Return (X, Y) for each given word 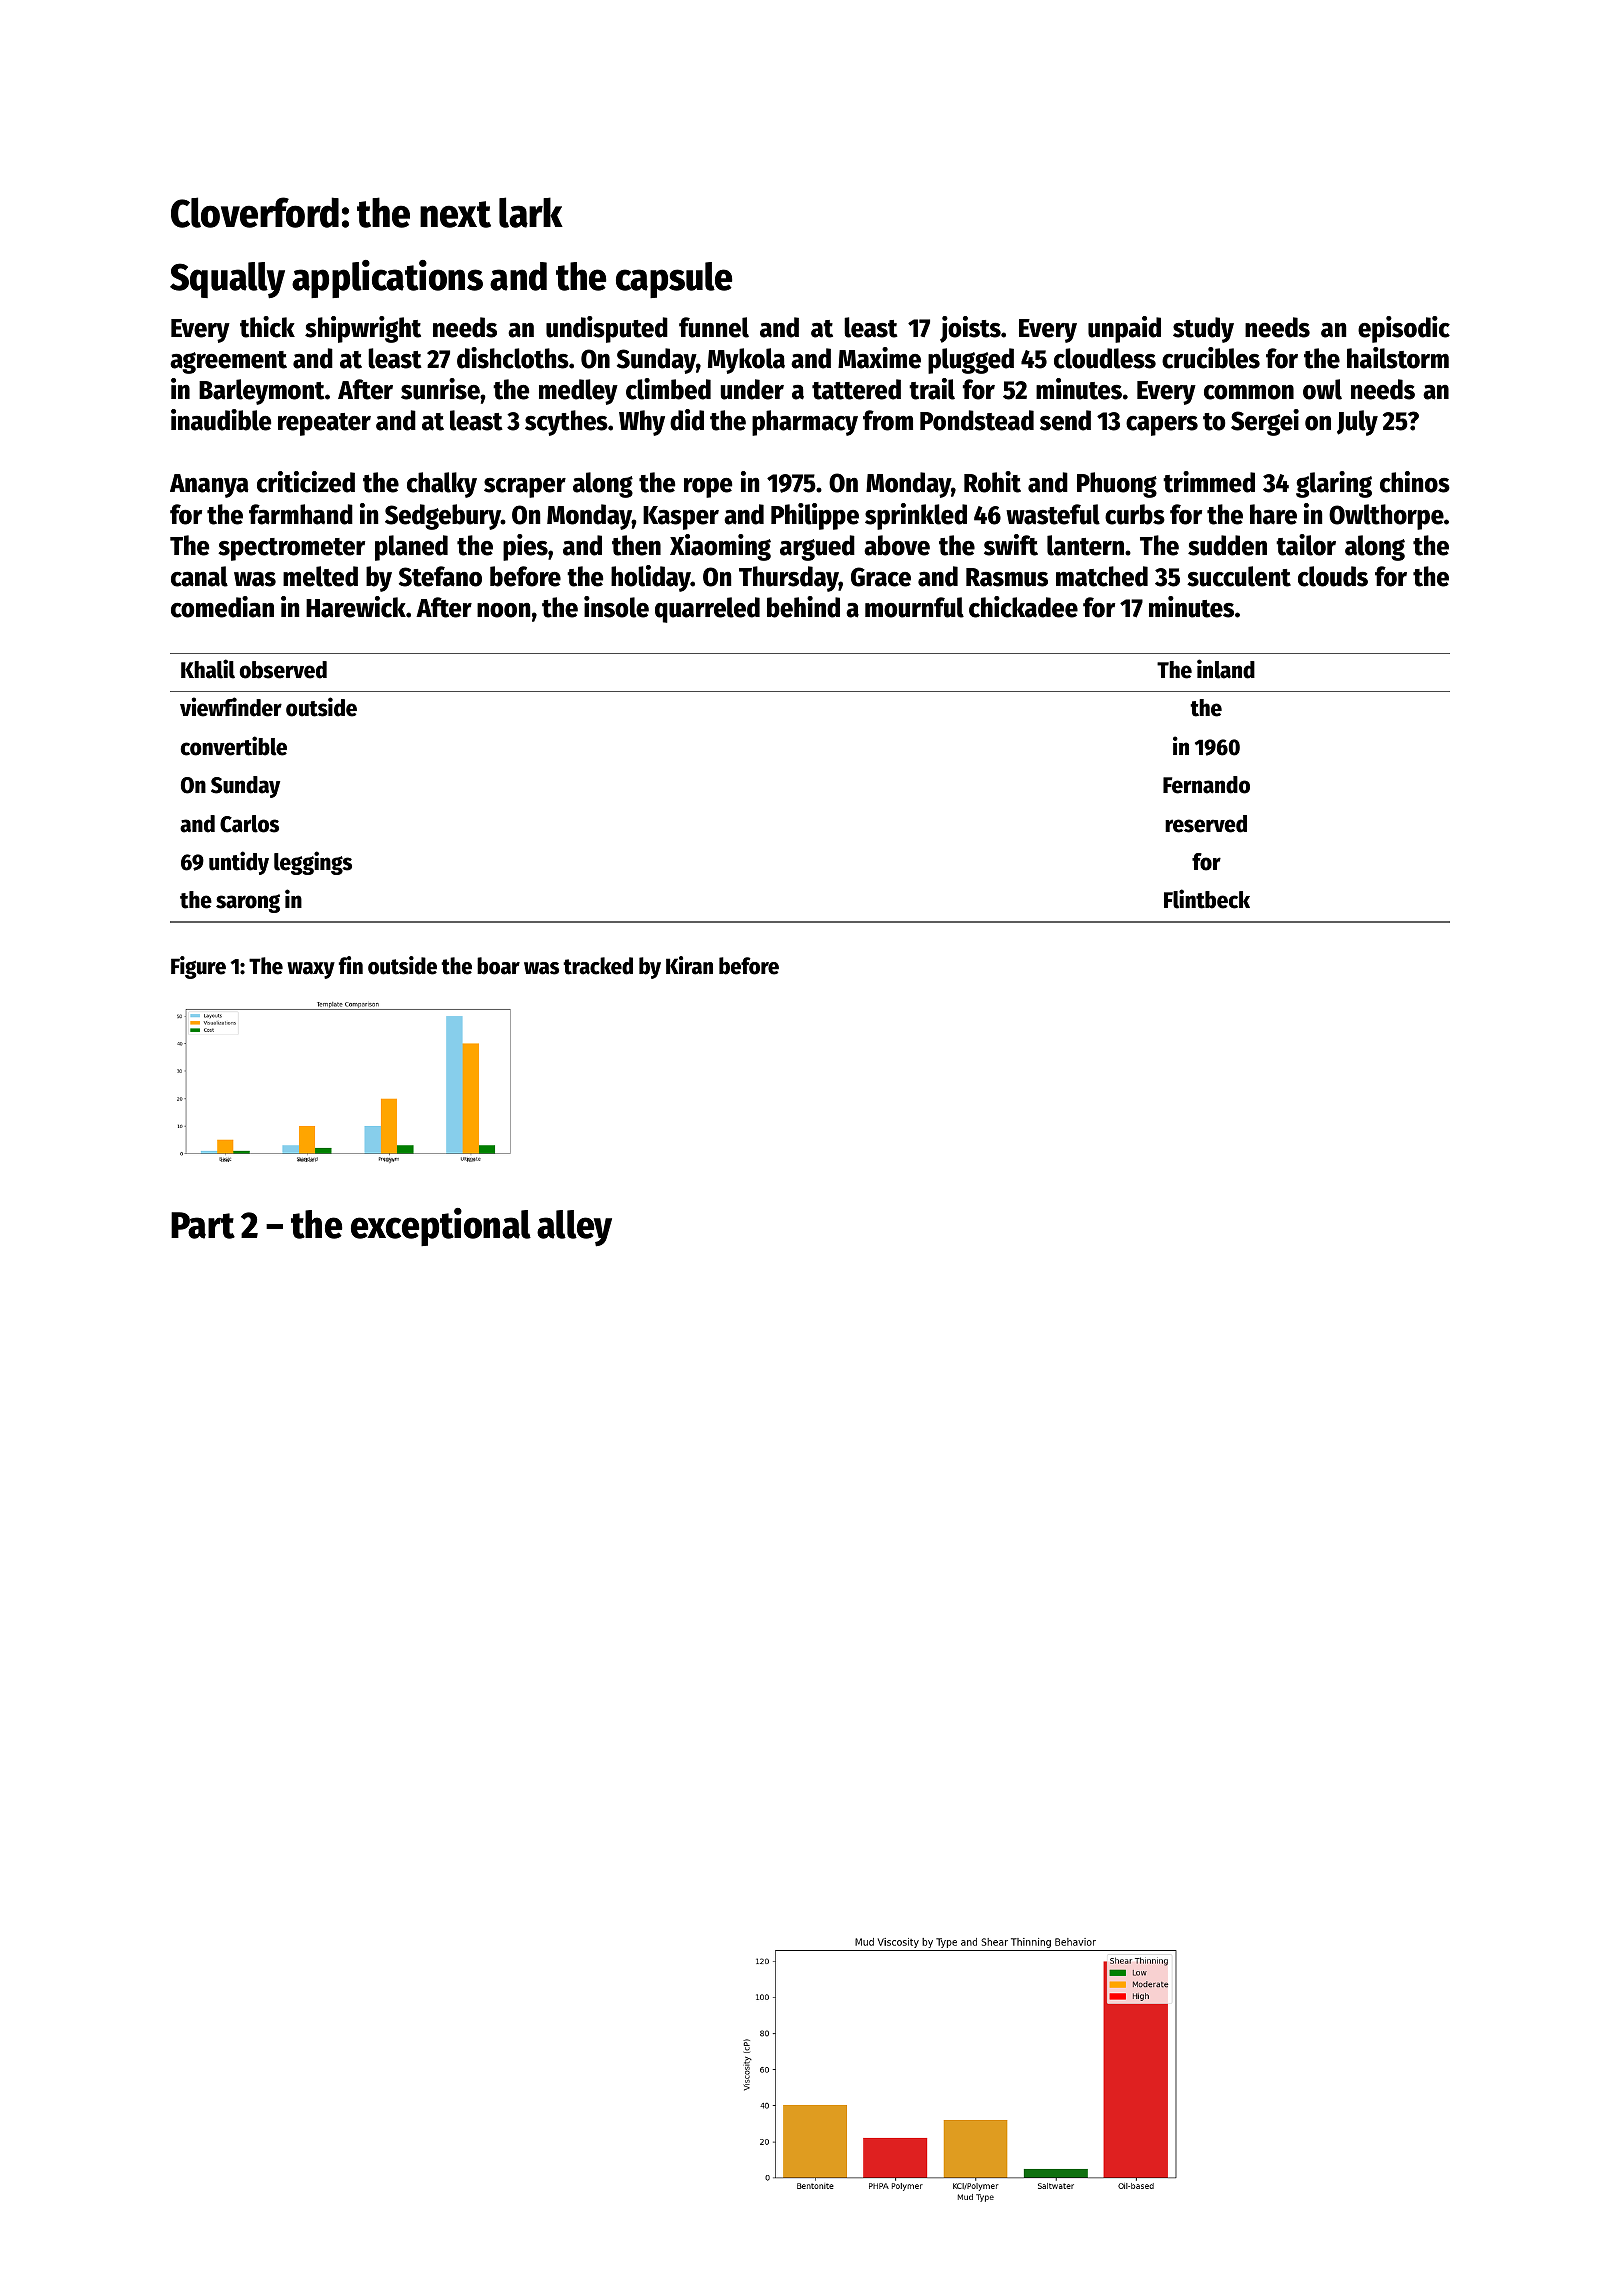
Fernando (1206, 785)
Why (642, 423)
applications (387, 279)
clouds (1333, 576)
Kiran (689, 965)
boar (498, 966)
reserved (1206, 824)
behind (803, 607)
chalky (442, 485)
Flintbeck (1207, 899)
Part (203, 1225)
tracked (598, 966)
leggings (313, 863)
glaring (1334, 484)
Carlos (249, 824)
